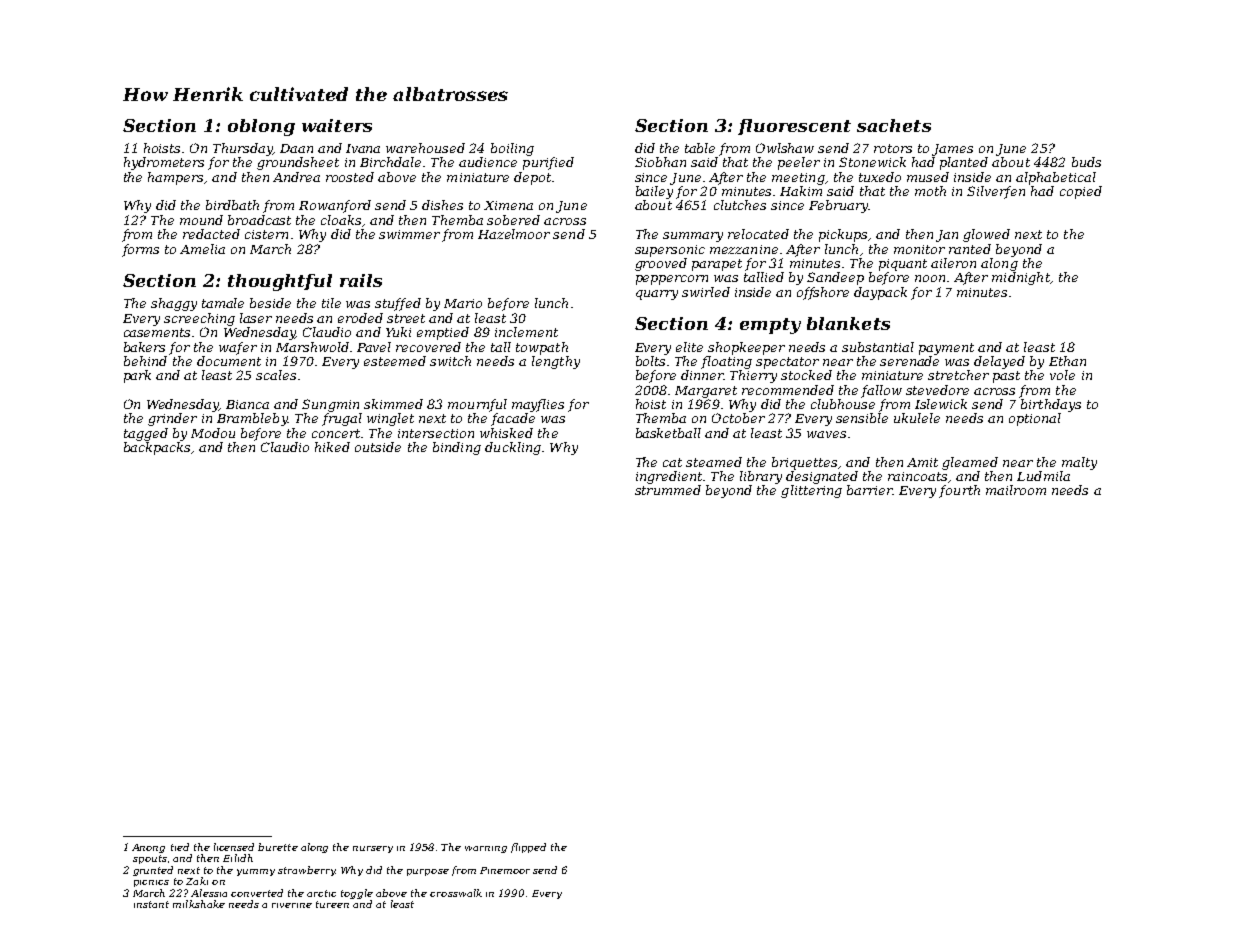 The height and width of the page is (952, 1233). Describe the element at coordinates (157, 448) in the page. I see `backpacks` at that location.
